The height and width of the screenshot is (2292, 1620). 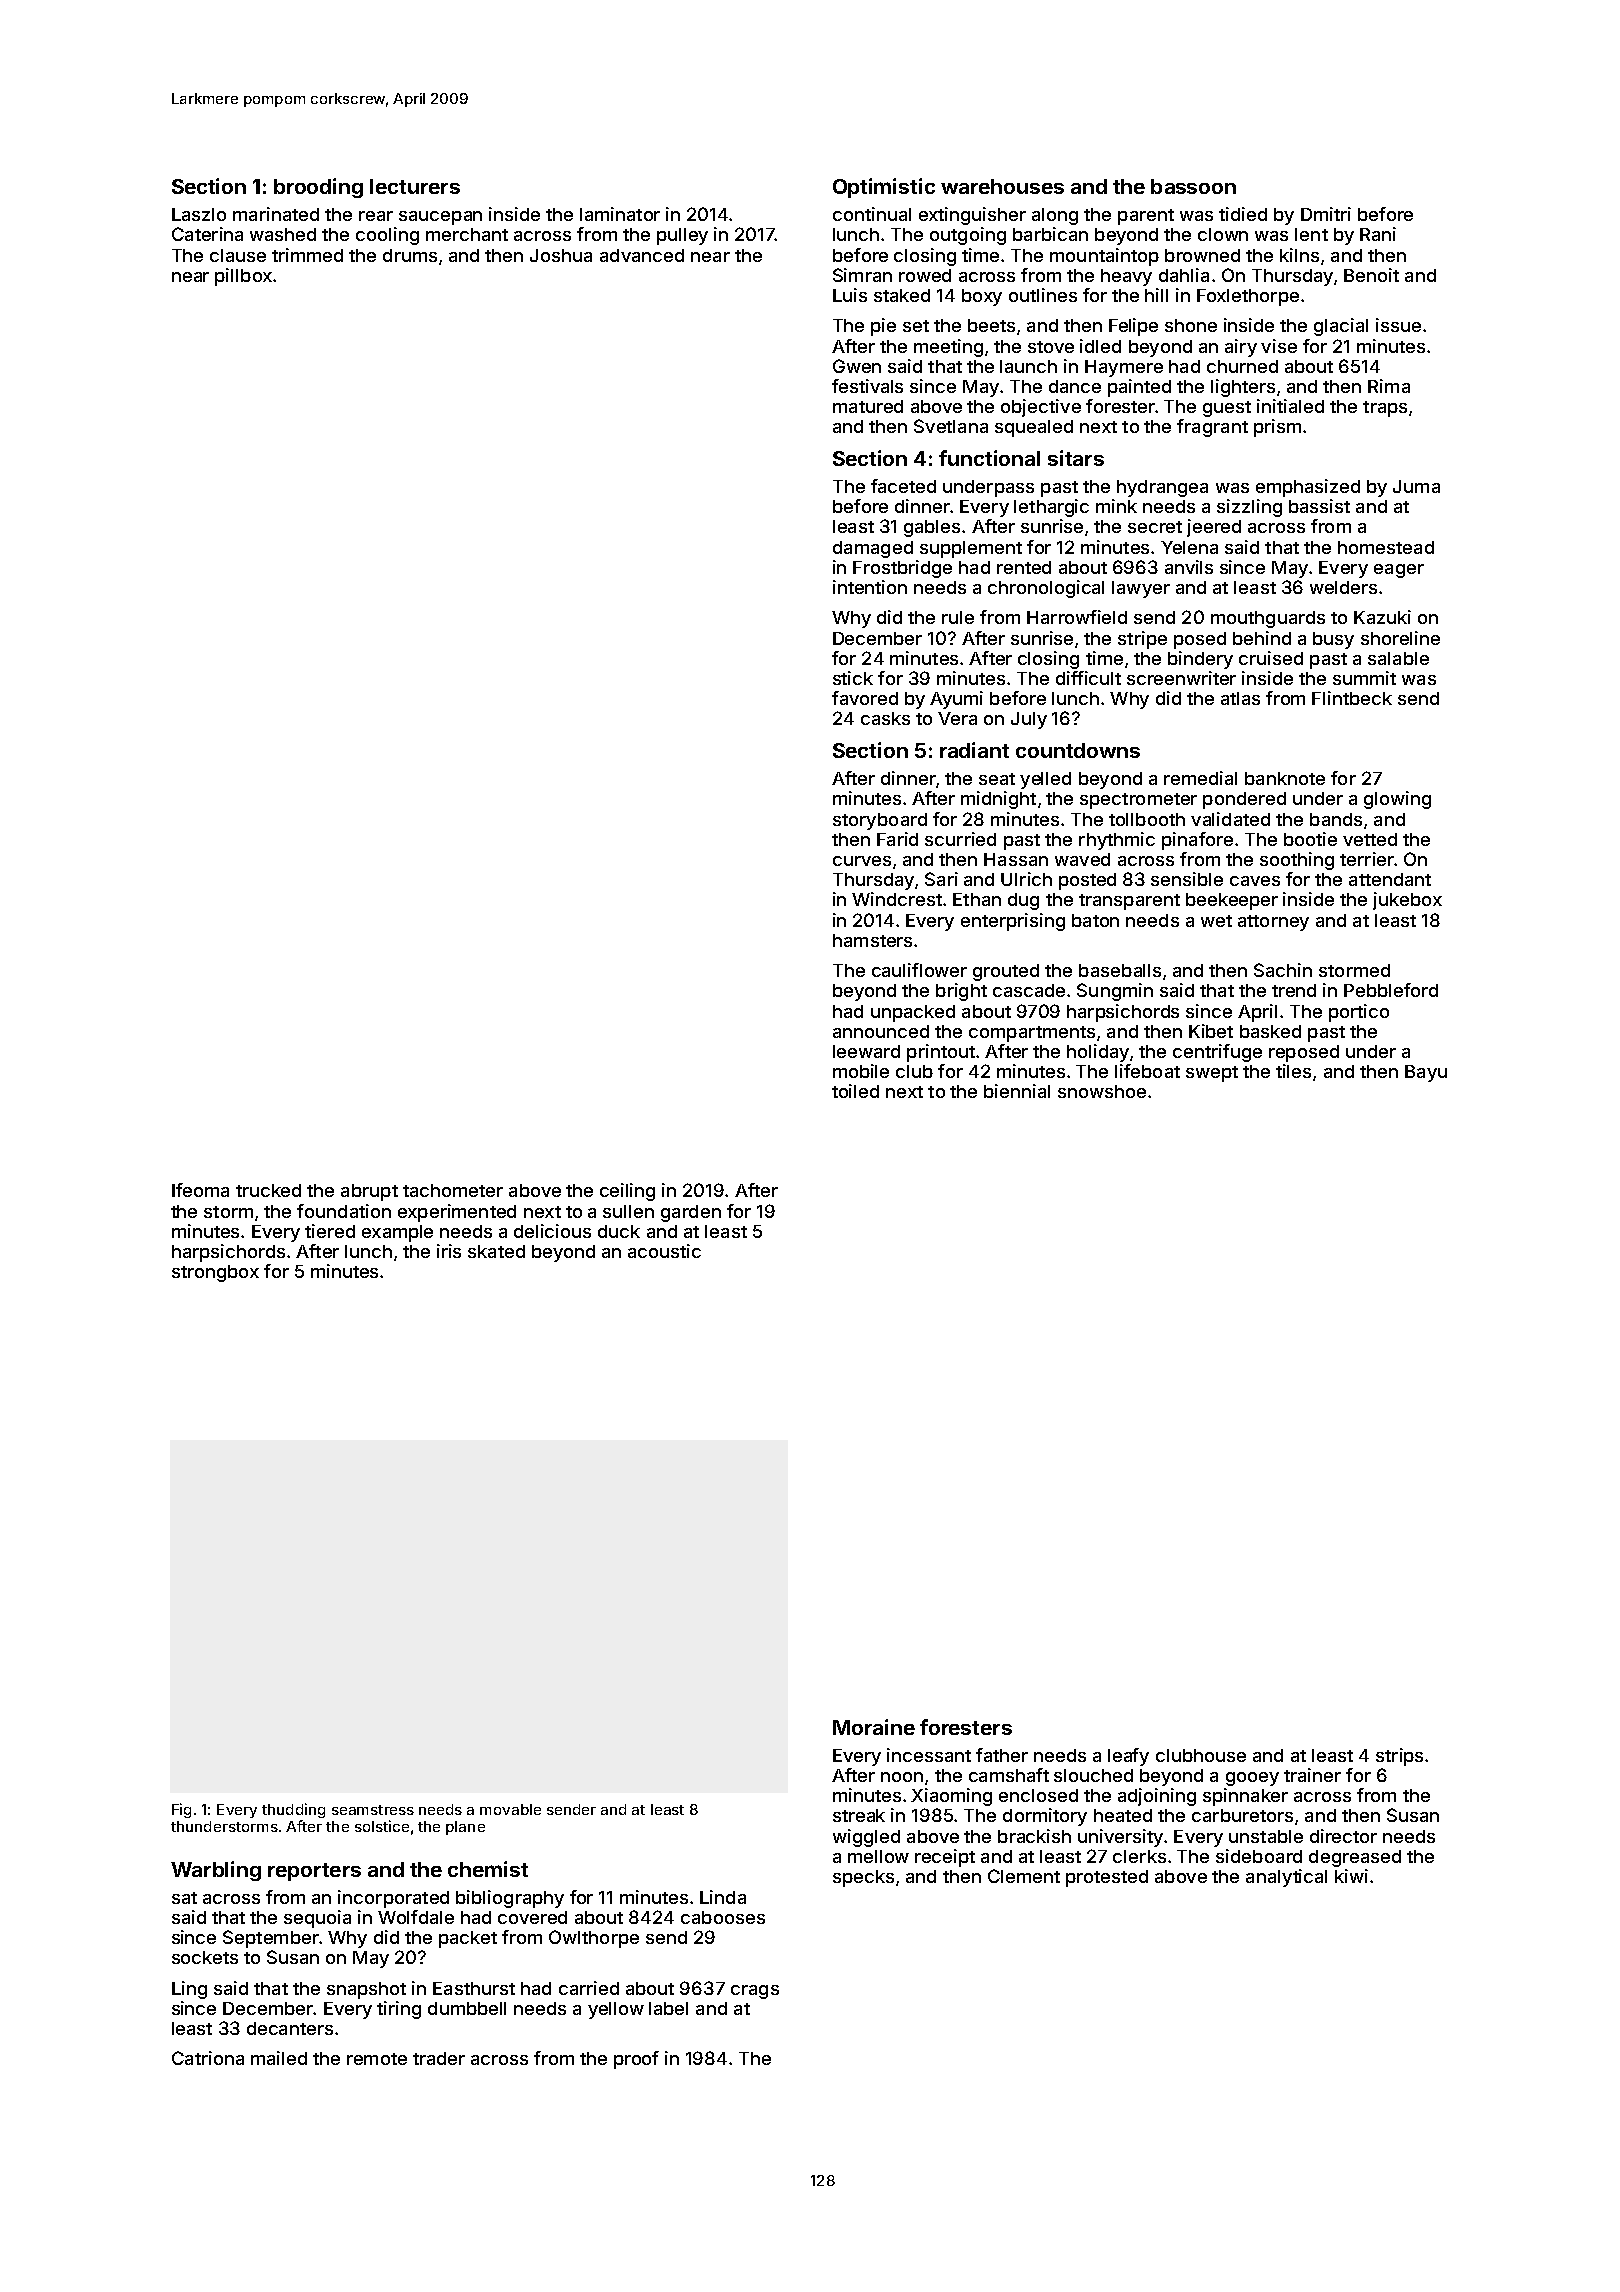 What do you see at coordinates (279, 2058) in the screenshot?
I see `mailed` at bounding box center [279, 2058].
